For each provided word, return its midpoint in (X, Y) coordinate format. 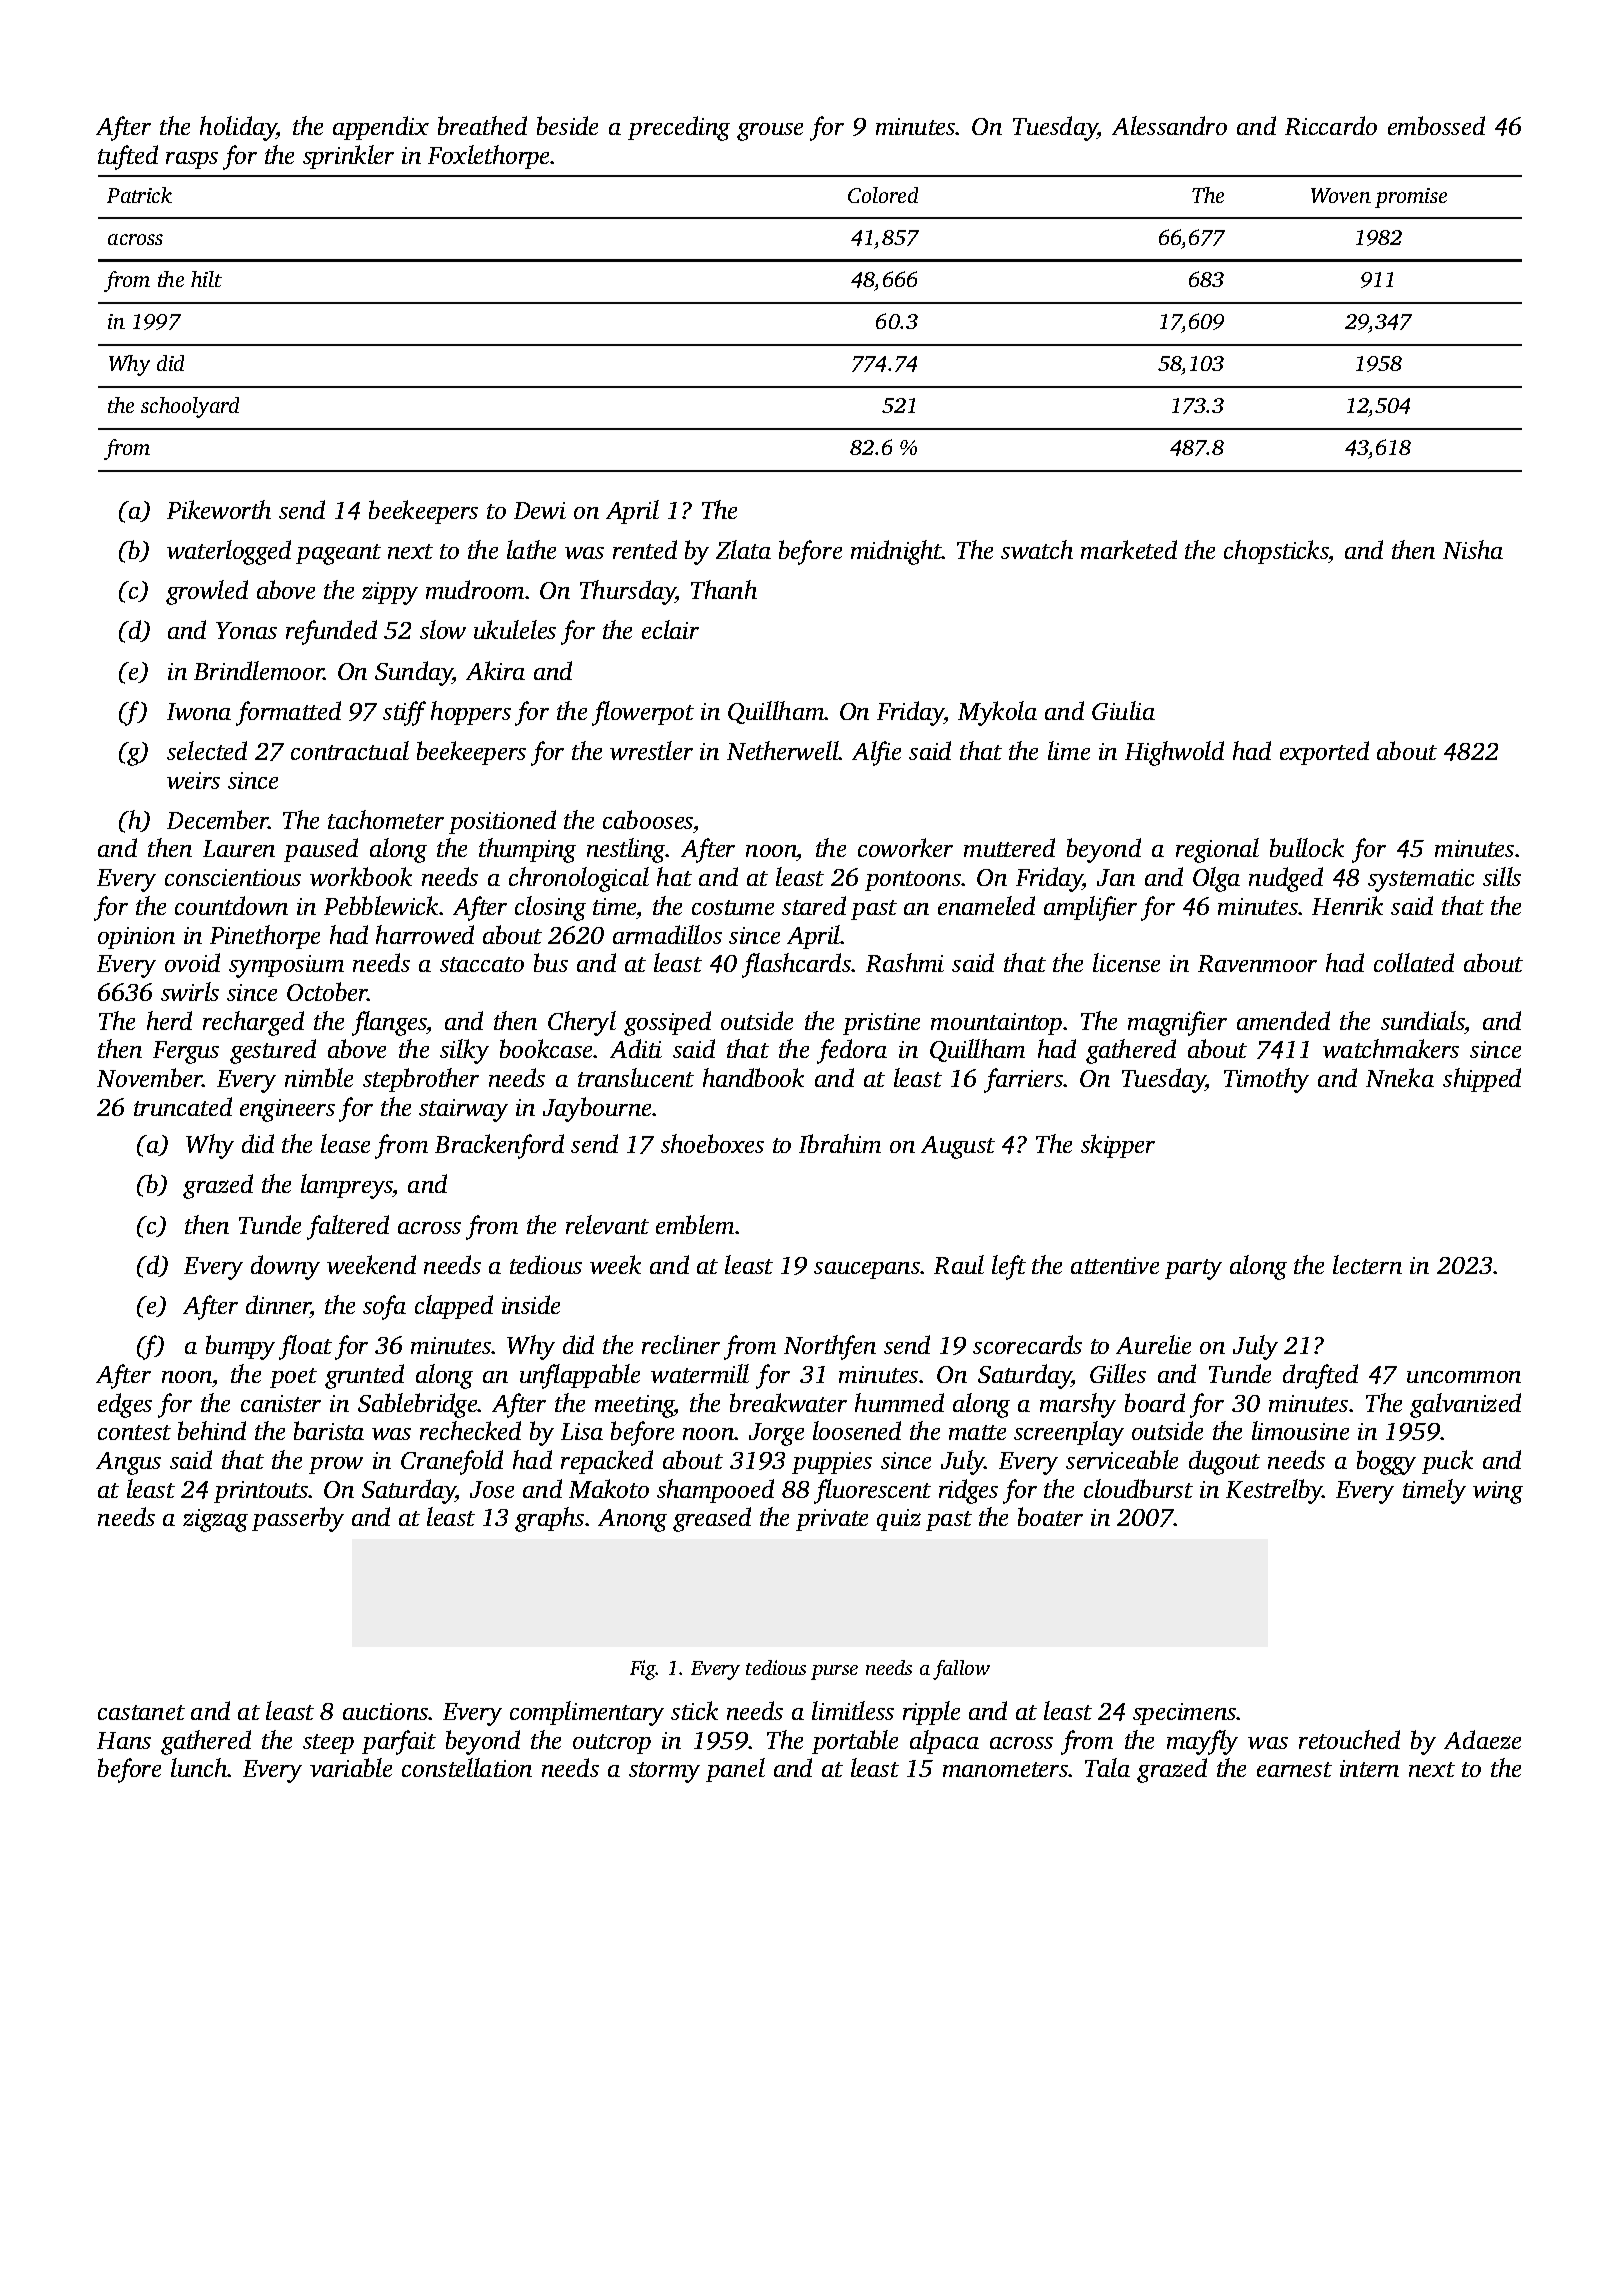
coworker (905, 847)
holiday (238, 128)
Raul (959, 1264)
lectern (1367, 1264)
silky (464, 1051)
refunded (331, 632)
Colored (883, 195)
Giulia (1123, 710)
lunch (199, 1767)
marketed (1129, 549)
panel (735, 1770)
